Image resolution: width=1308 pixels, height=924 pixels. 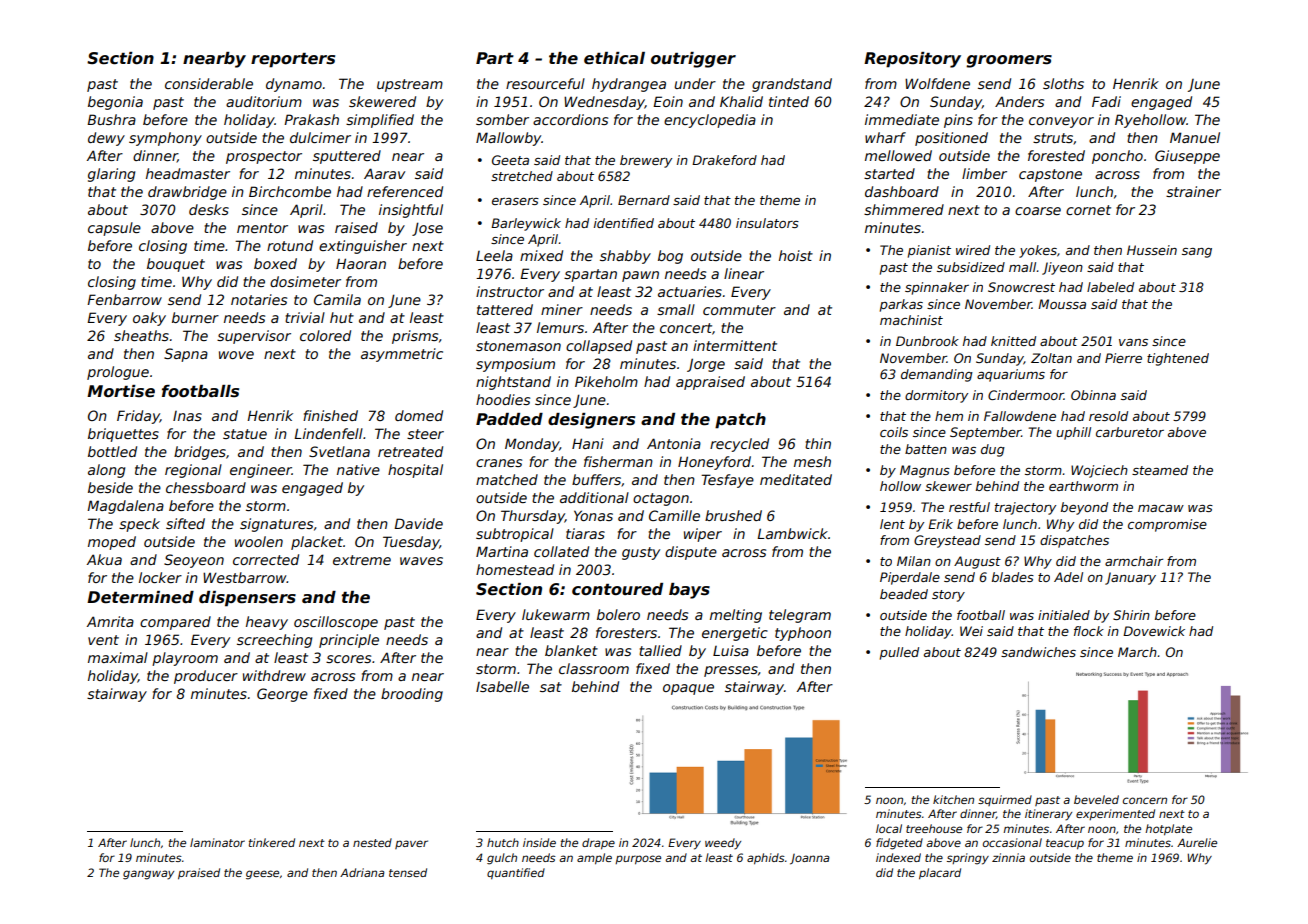 I want to click on Seoyeon, so click(x=194, y=561).
